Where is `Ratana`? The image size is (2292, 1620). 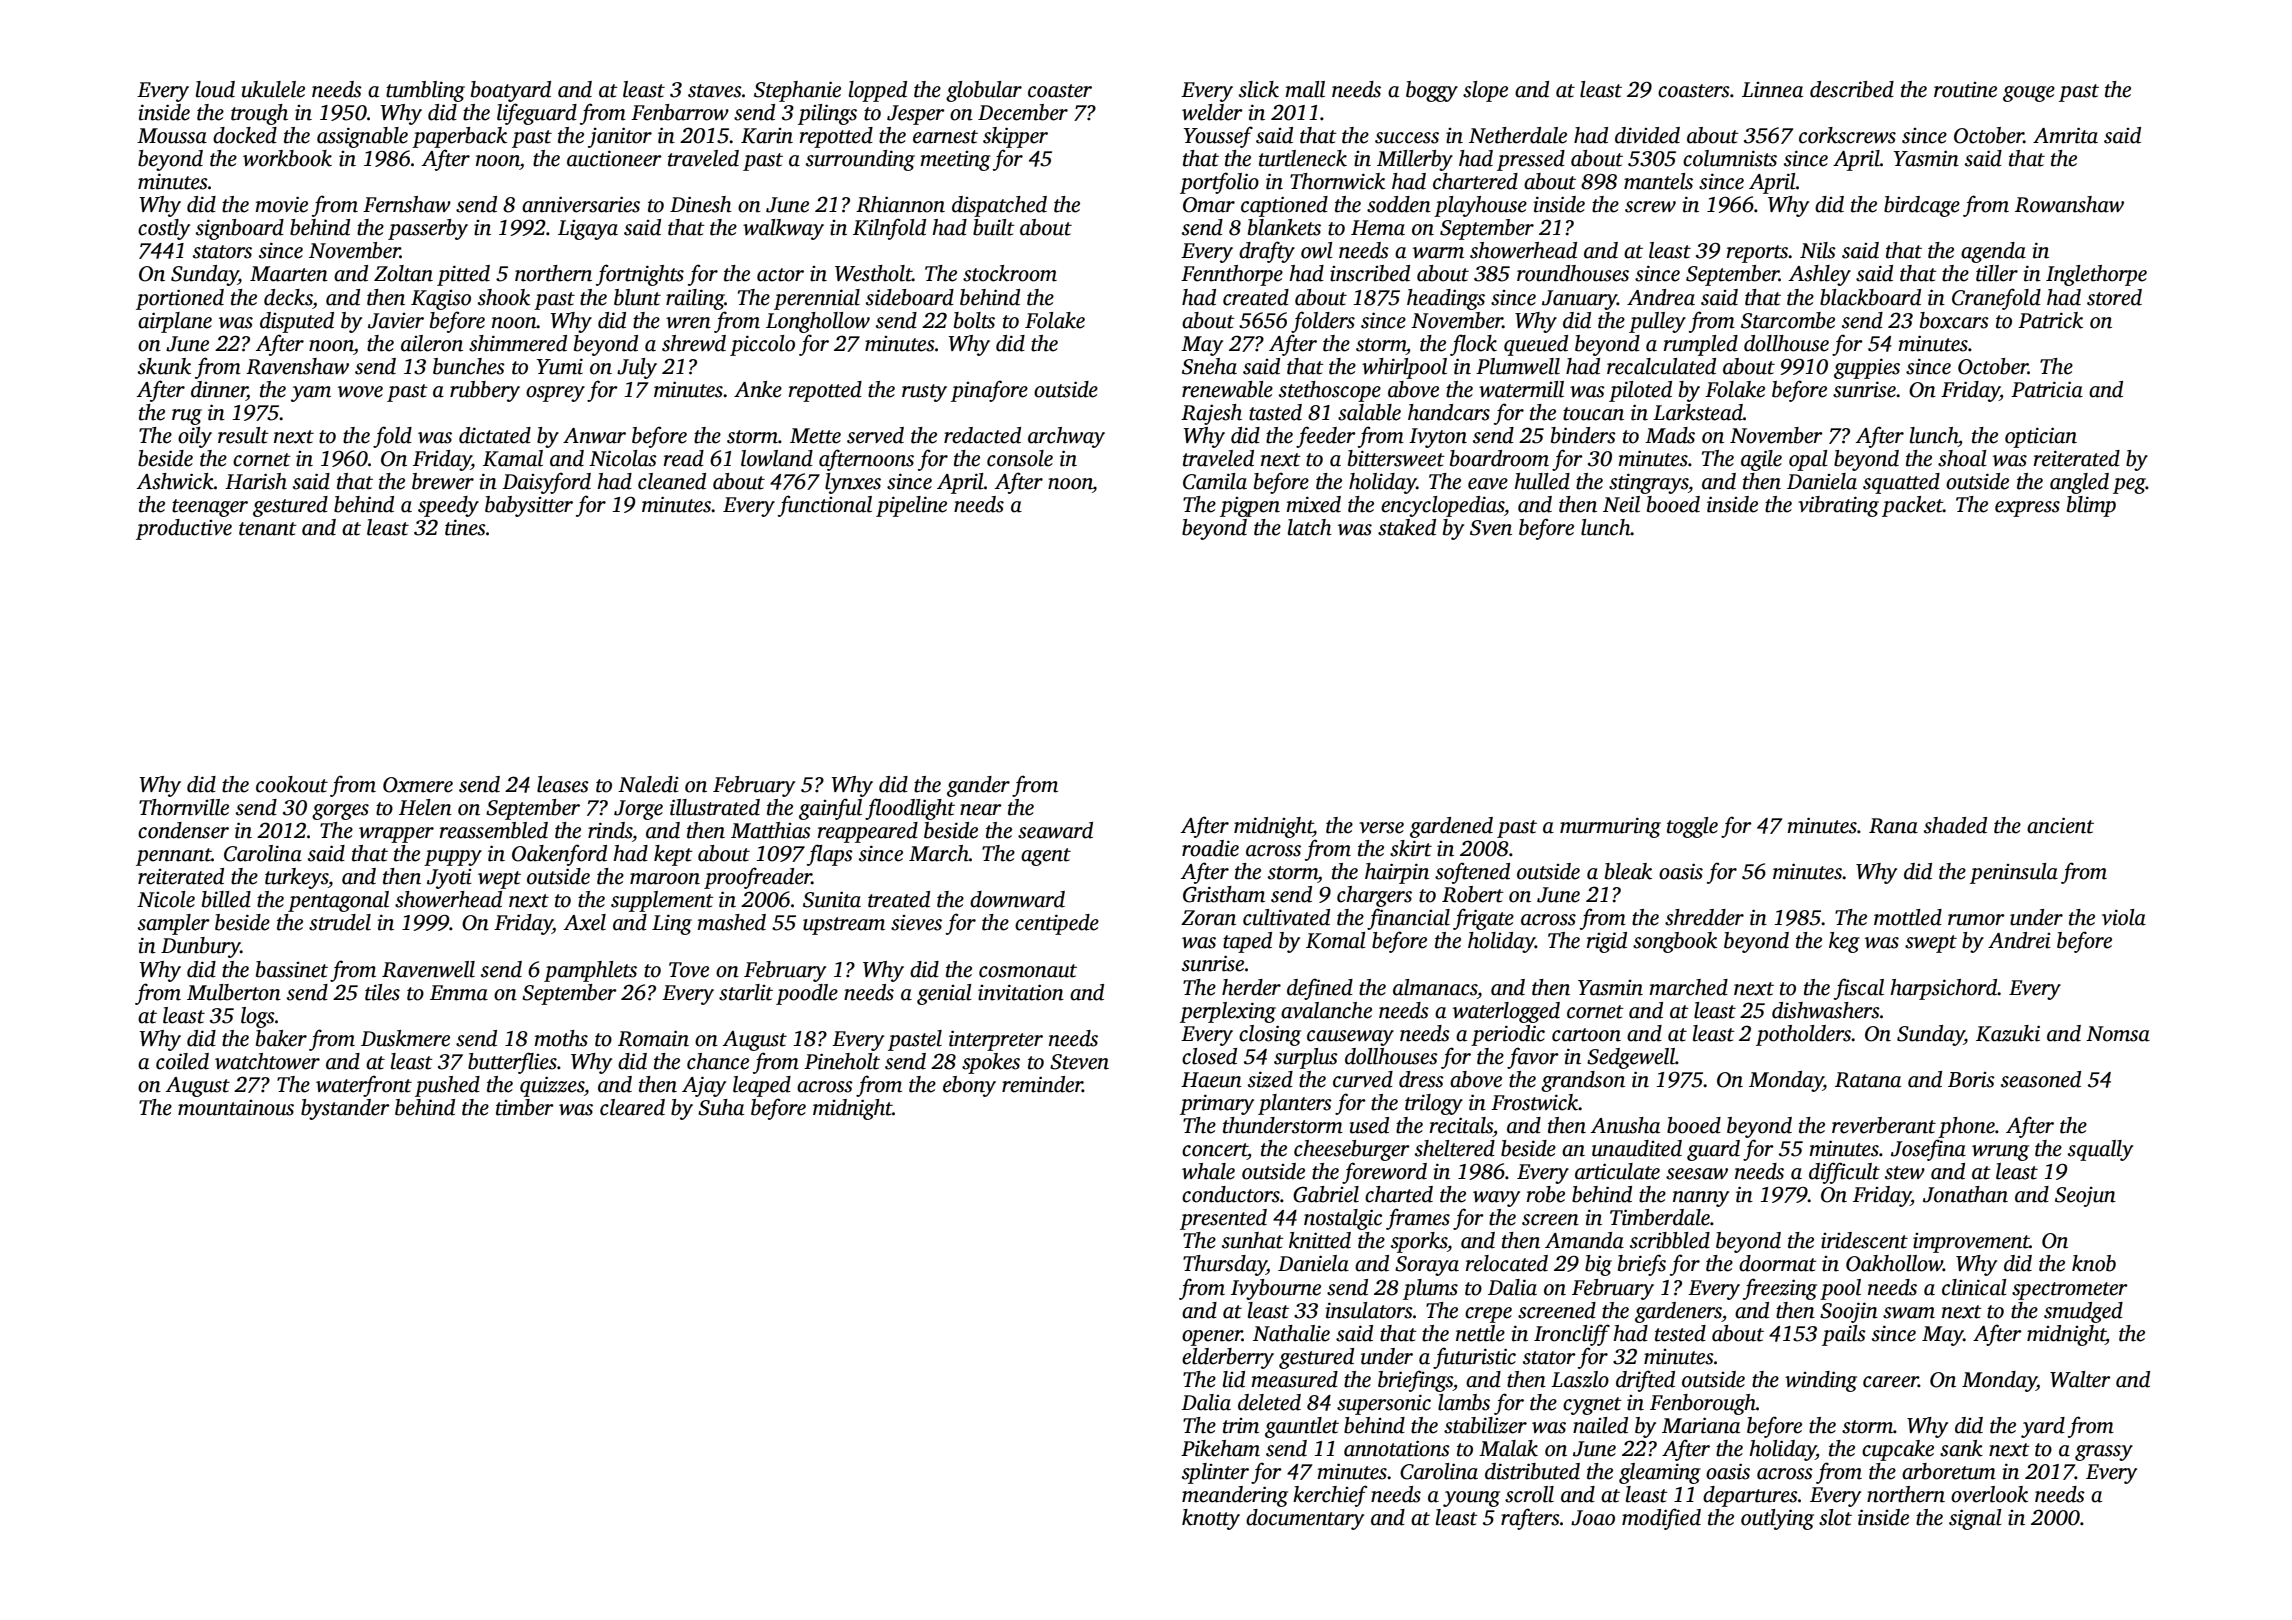 Ratana is located at coordinates (1868, 1080).
